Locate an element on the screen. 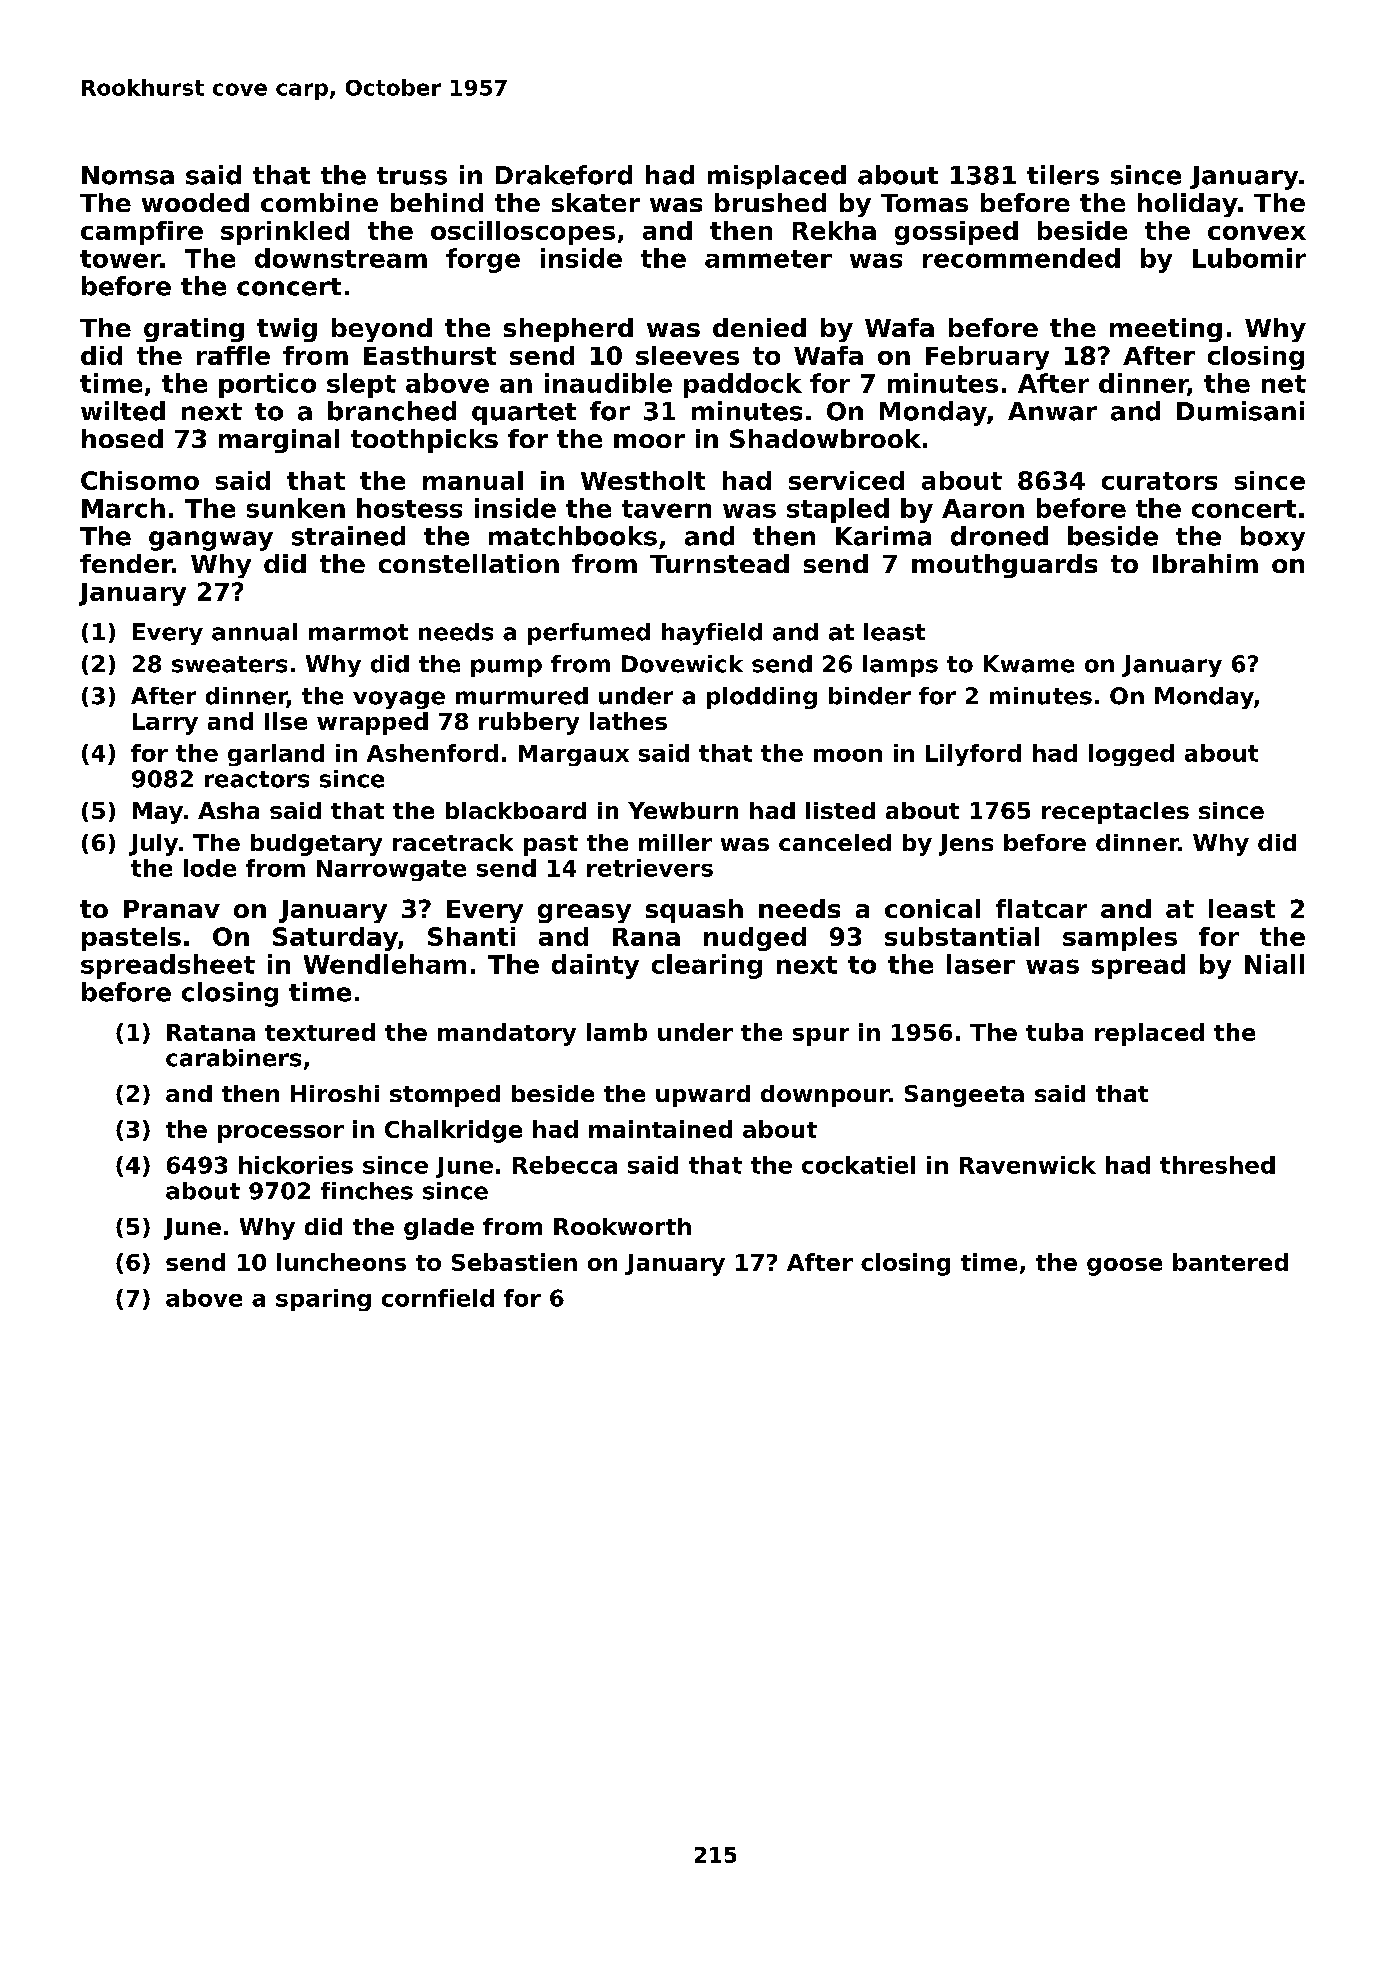  Ratana is located at coordinates (211, 1032).
